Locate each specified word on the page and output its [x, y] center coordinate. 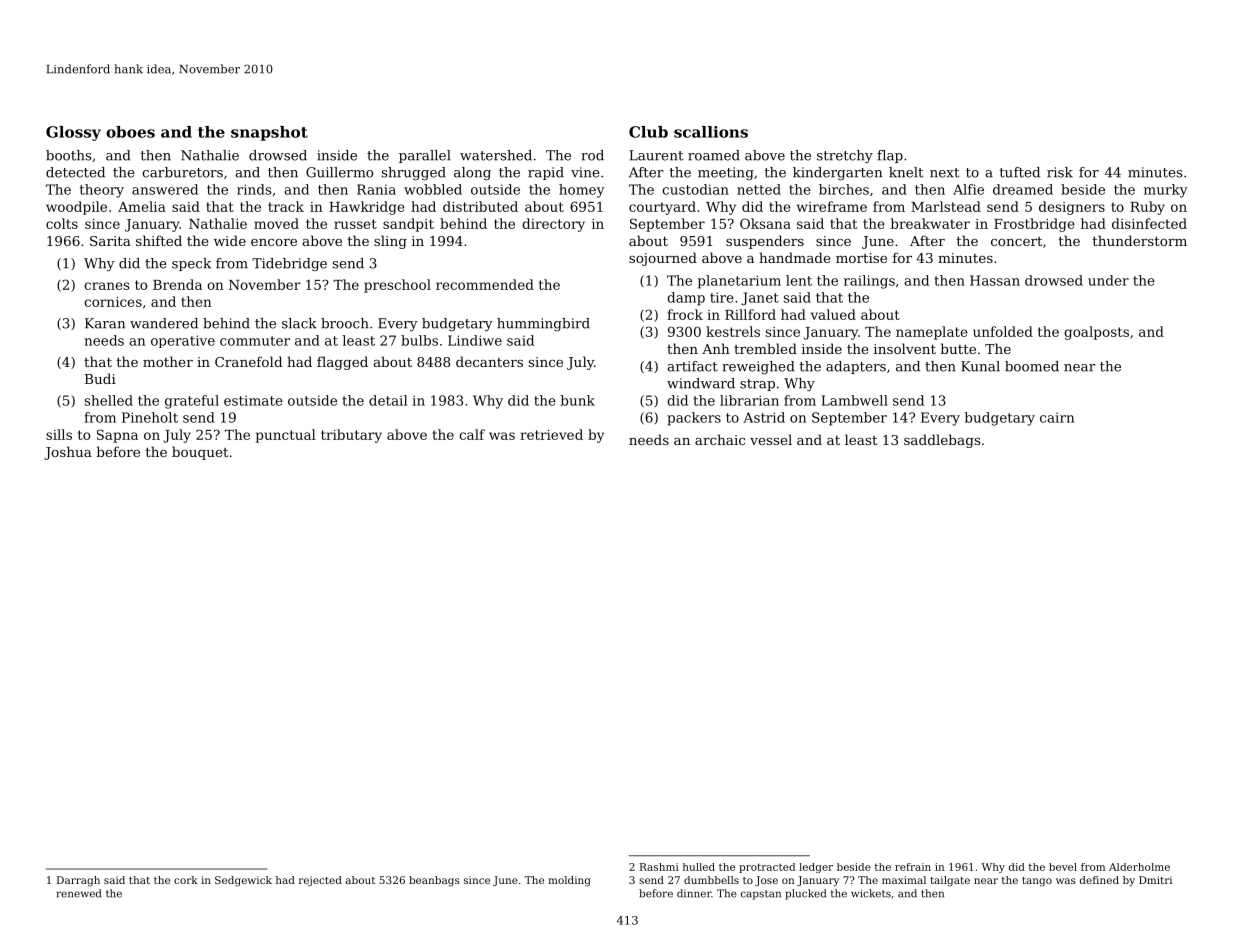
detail [388, 400]
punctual [286, 436]
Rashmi [659, 867]
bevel [1063, 867]
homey [581, 191]
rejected [320, 881]
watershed [496, 155]
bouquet [200, 453]
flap [890, 156]
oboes [130, 132]
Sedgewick [243, 881]
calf [472, 434]
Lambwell [854, 400]
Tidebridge [289, 264]
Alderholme [1139, 867]
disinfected [1149, 223]
